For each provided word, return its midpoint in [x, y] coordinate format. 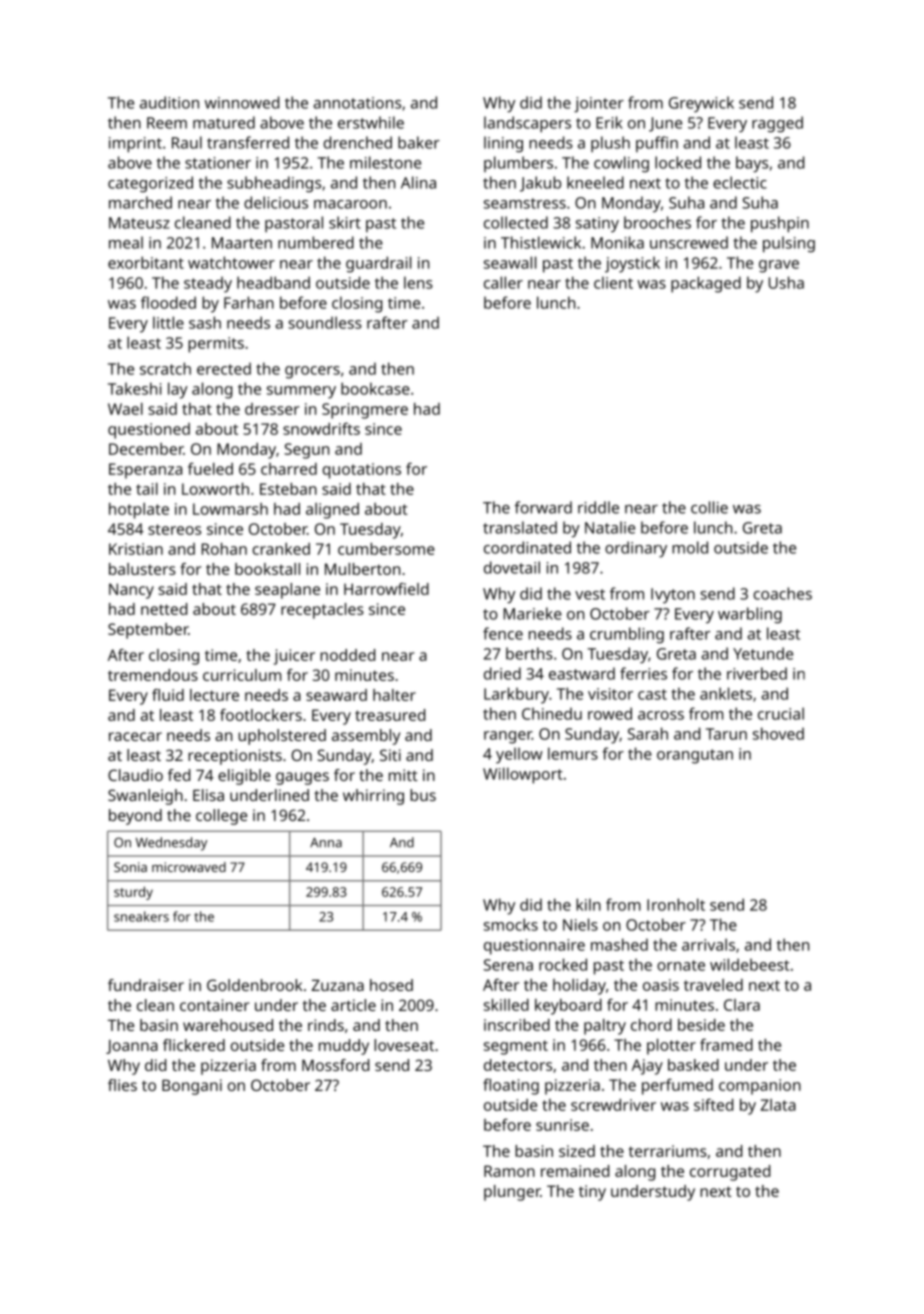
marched [140, 202]
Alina [418, 182]
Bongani [192, 1087]
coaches [783, 593]
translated [520, 527]
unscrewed [689, 242]
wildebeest [749, 964]
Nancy [131, 591]
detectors [518, 1065]
